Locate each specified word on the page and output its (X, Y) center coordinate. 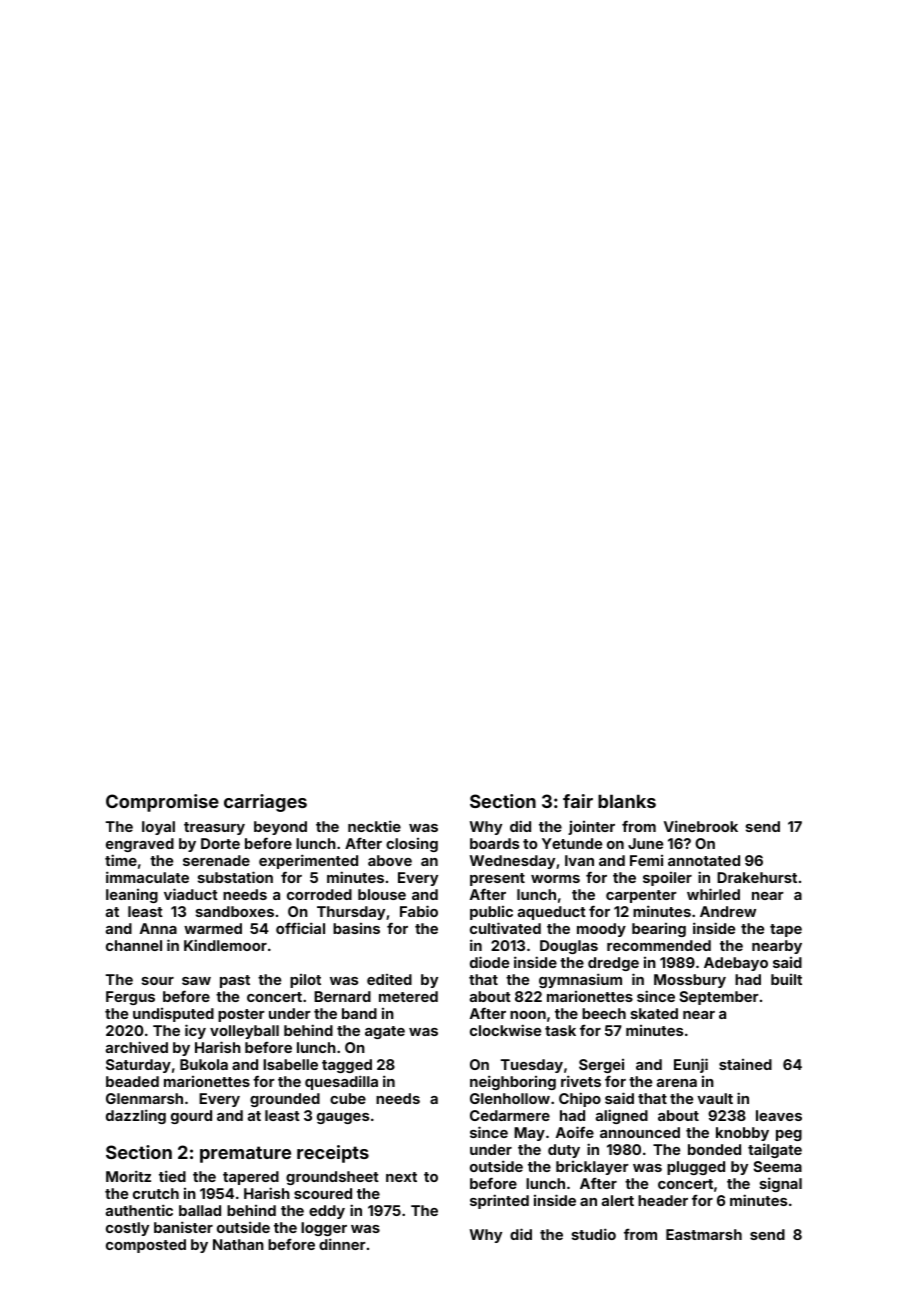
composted (146, 1246)
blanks (627, 801)
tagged (347, 1066)
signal (781, 1184)
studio (594, 1234)
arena (677, 1083)
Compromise (162, 803)
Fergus (130, 998)
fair (578, 801)
